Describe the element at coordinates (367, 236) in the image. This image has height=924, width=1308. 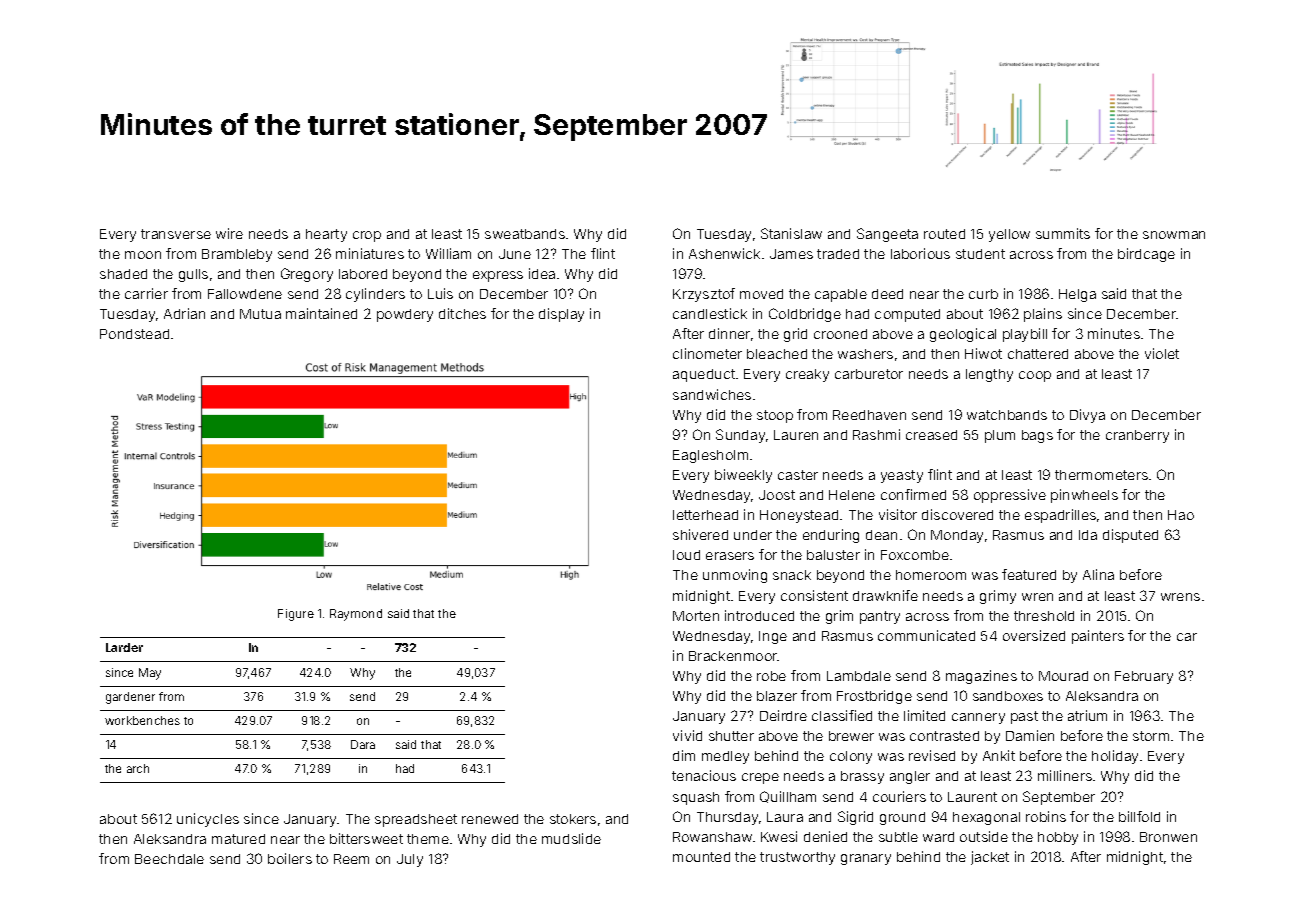
I see `crop` at that location.
